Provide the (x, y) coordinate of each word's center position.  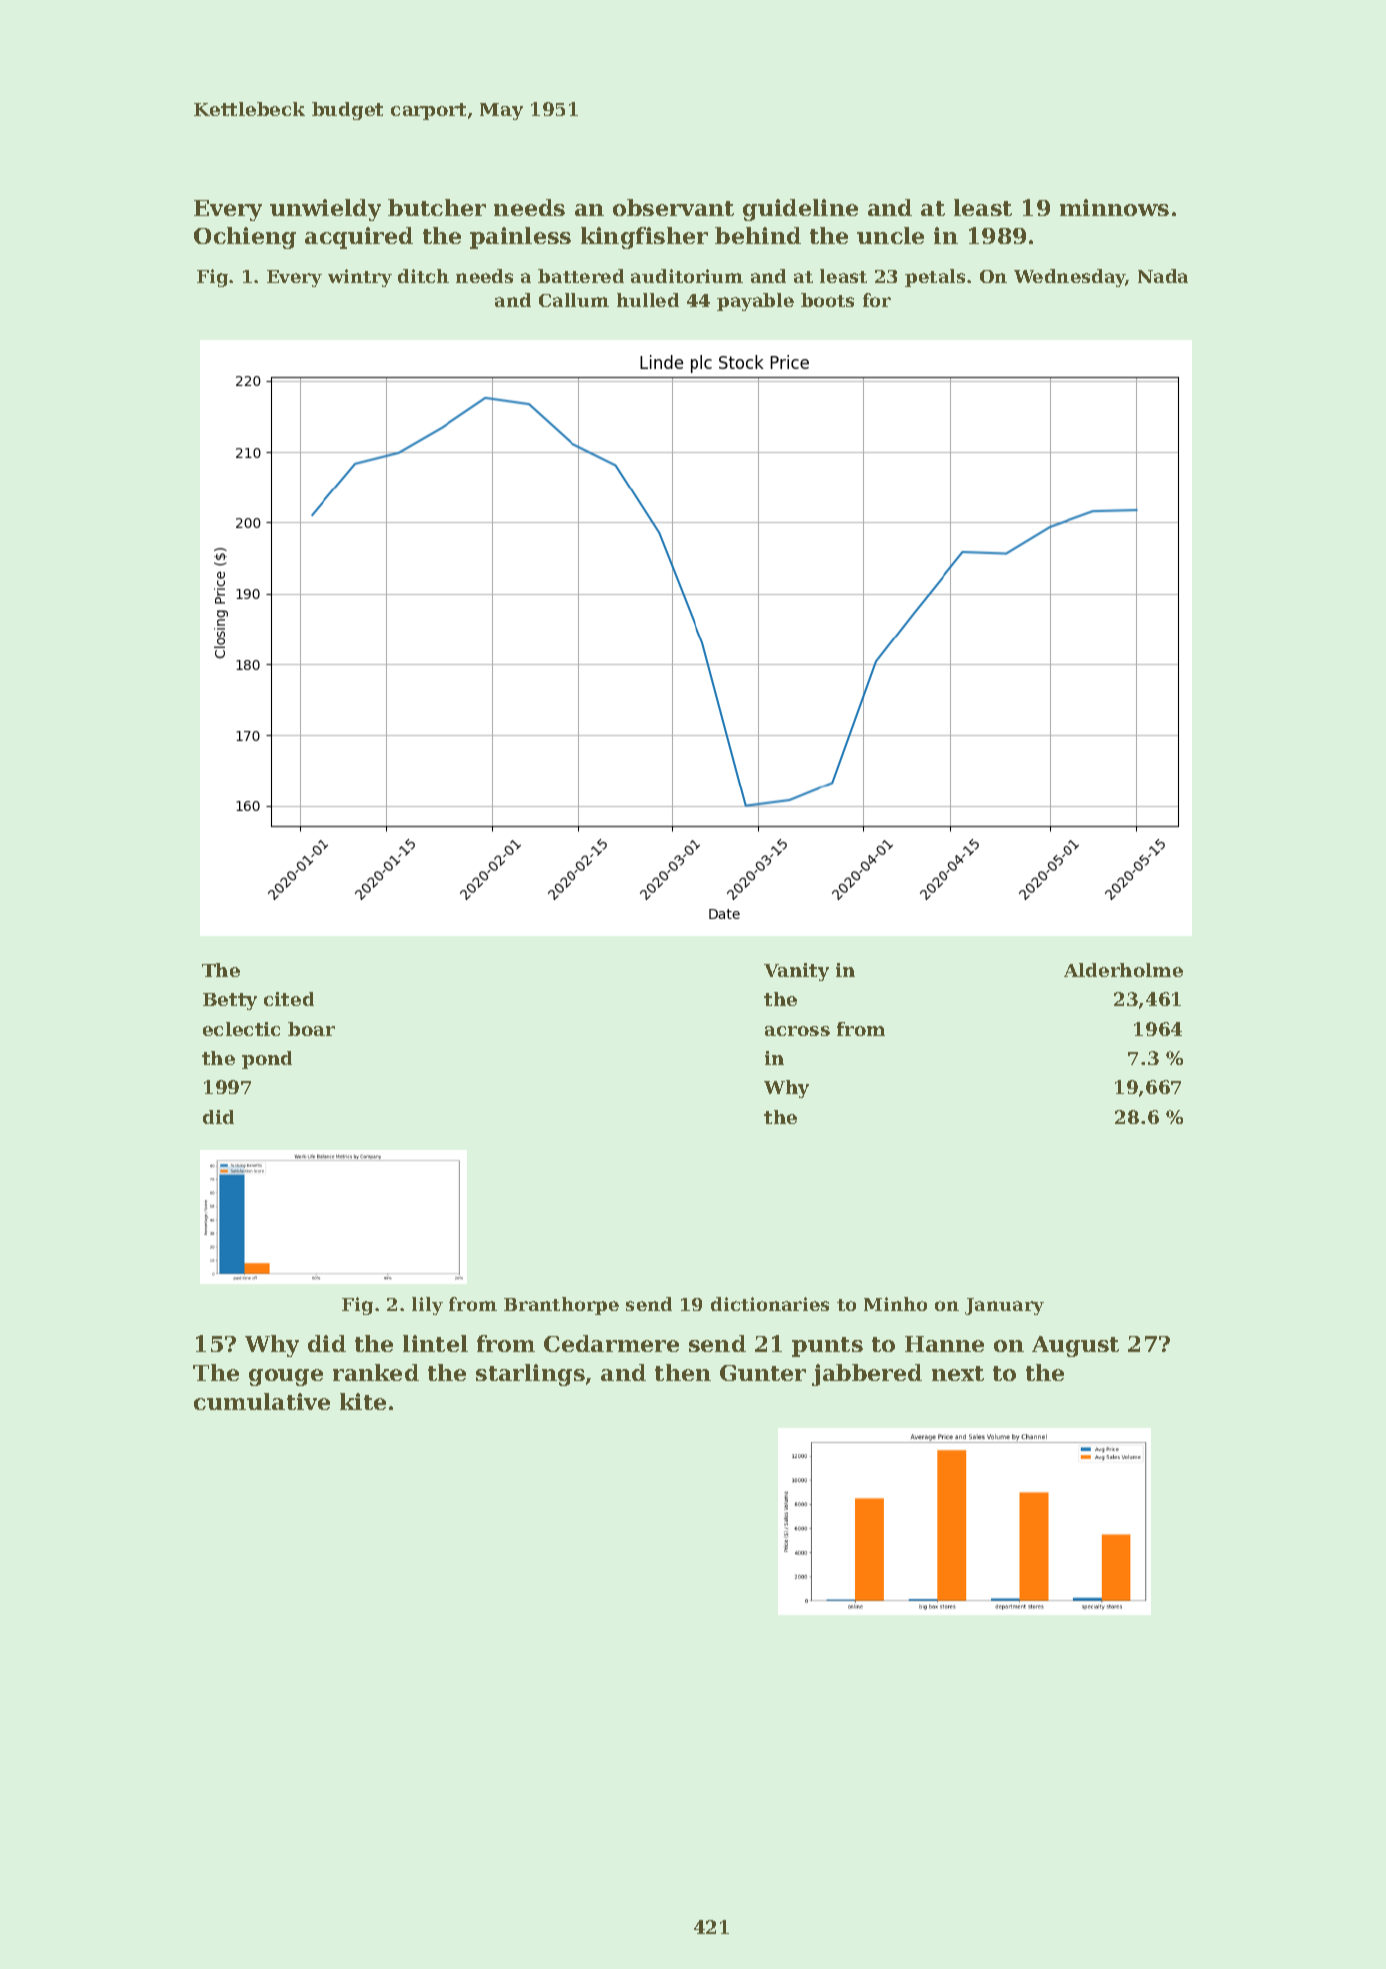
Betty (230, 1001)
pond (267, 1060)
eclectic (241, 1029)
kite (363, 1401)
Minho (895, 1304)
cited (289, 999)
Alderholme (1123, 970)
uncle (890, 235)
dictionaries (770, 1304)
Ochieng (245, 238)
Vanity (796, 972)
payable (755, 302)
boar (311, 1029)
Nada (1163, 276)
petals (935, 278)
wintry (360, 278)
